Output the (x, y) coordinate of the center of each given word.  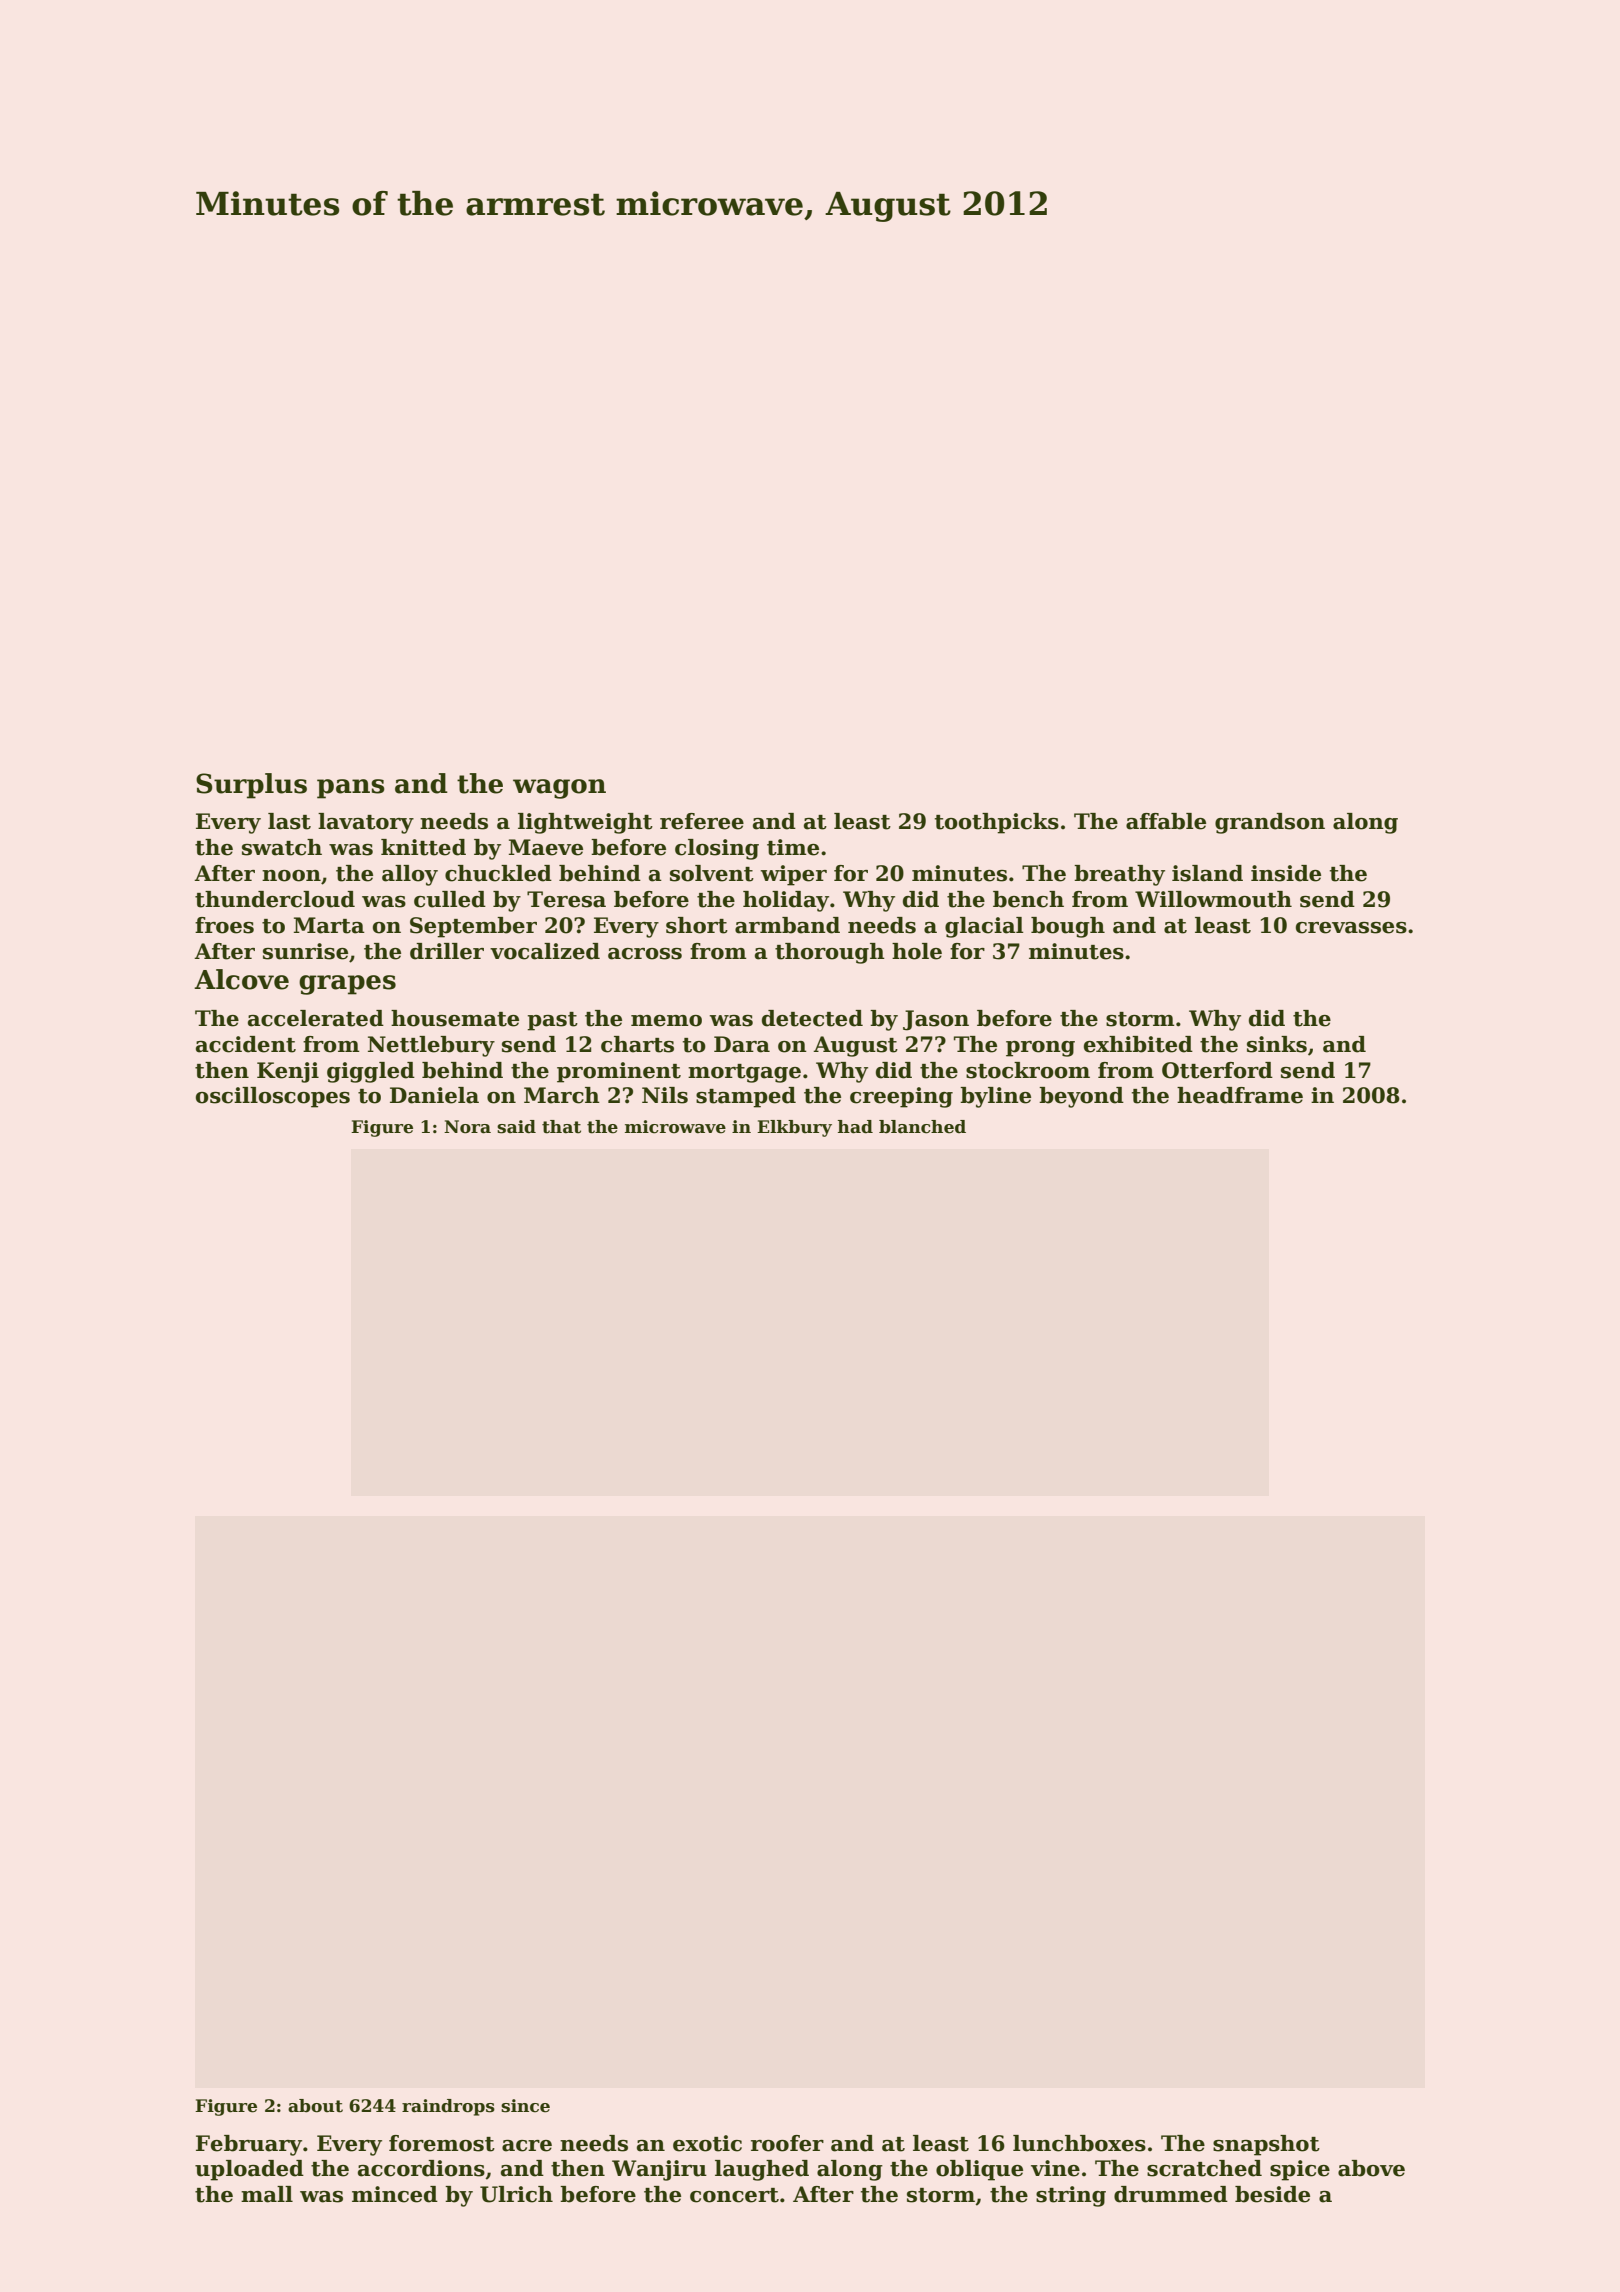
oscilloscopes (273, 1097)
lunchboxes (1079, 2143)
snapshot (1266, 2145)
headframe (1240, 1095)
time (793, 847)
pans (351, 789)
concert (734, 2195)
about (315, 2106)
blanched (922, 1127)
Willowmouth (1213, 899)
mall (267, 2194)
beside (1272, 2194)
